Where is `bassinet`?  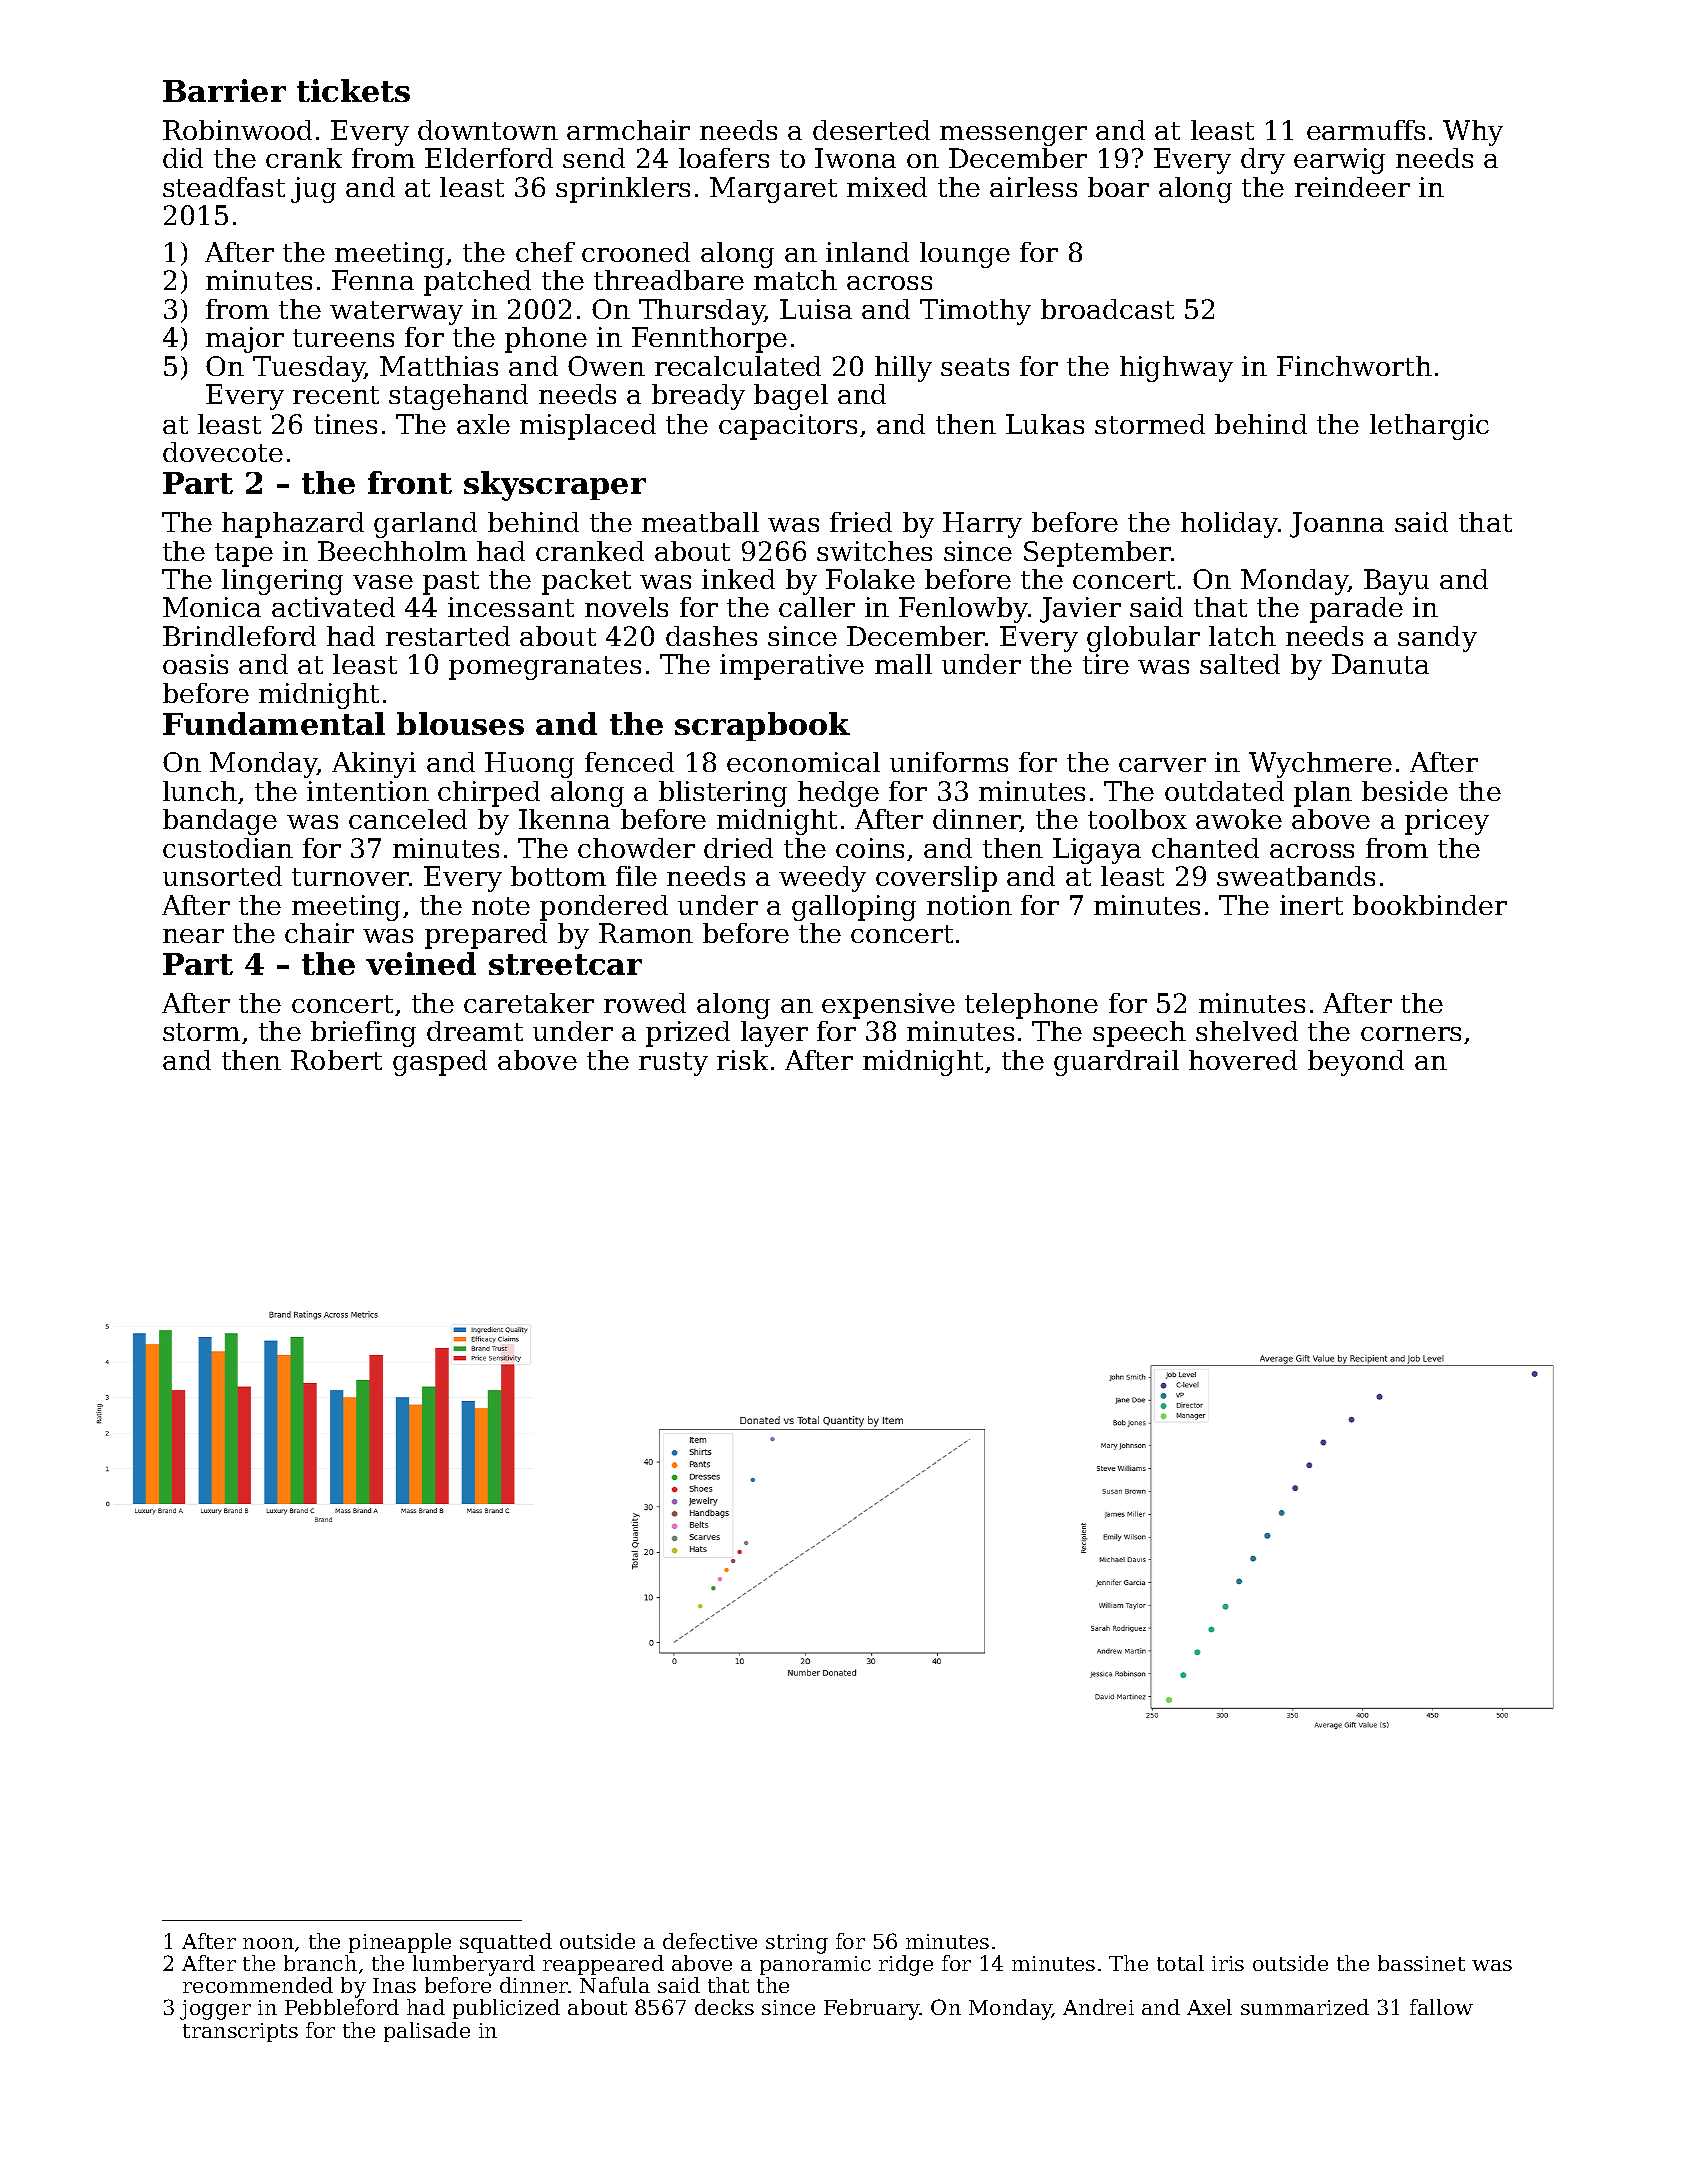
bassinet is located at coordinates (1421, 1963).
